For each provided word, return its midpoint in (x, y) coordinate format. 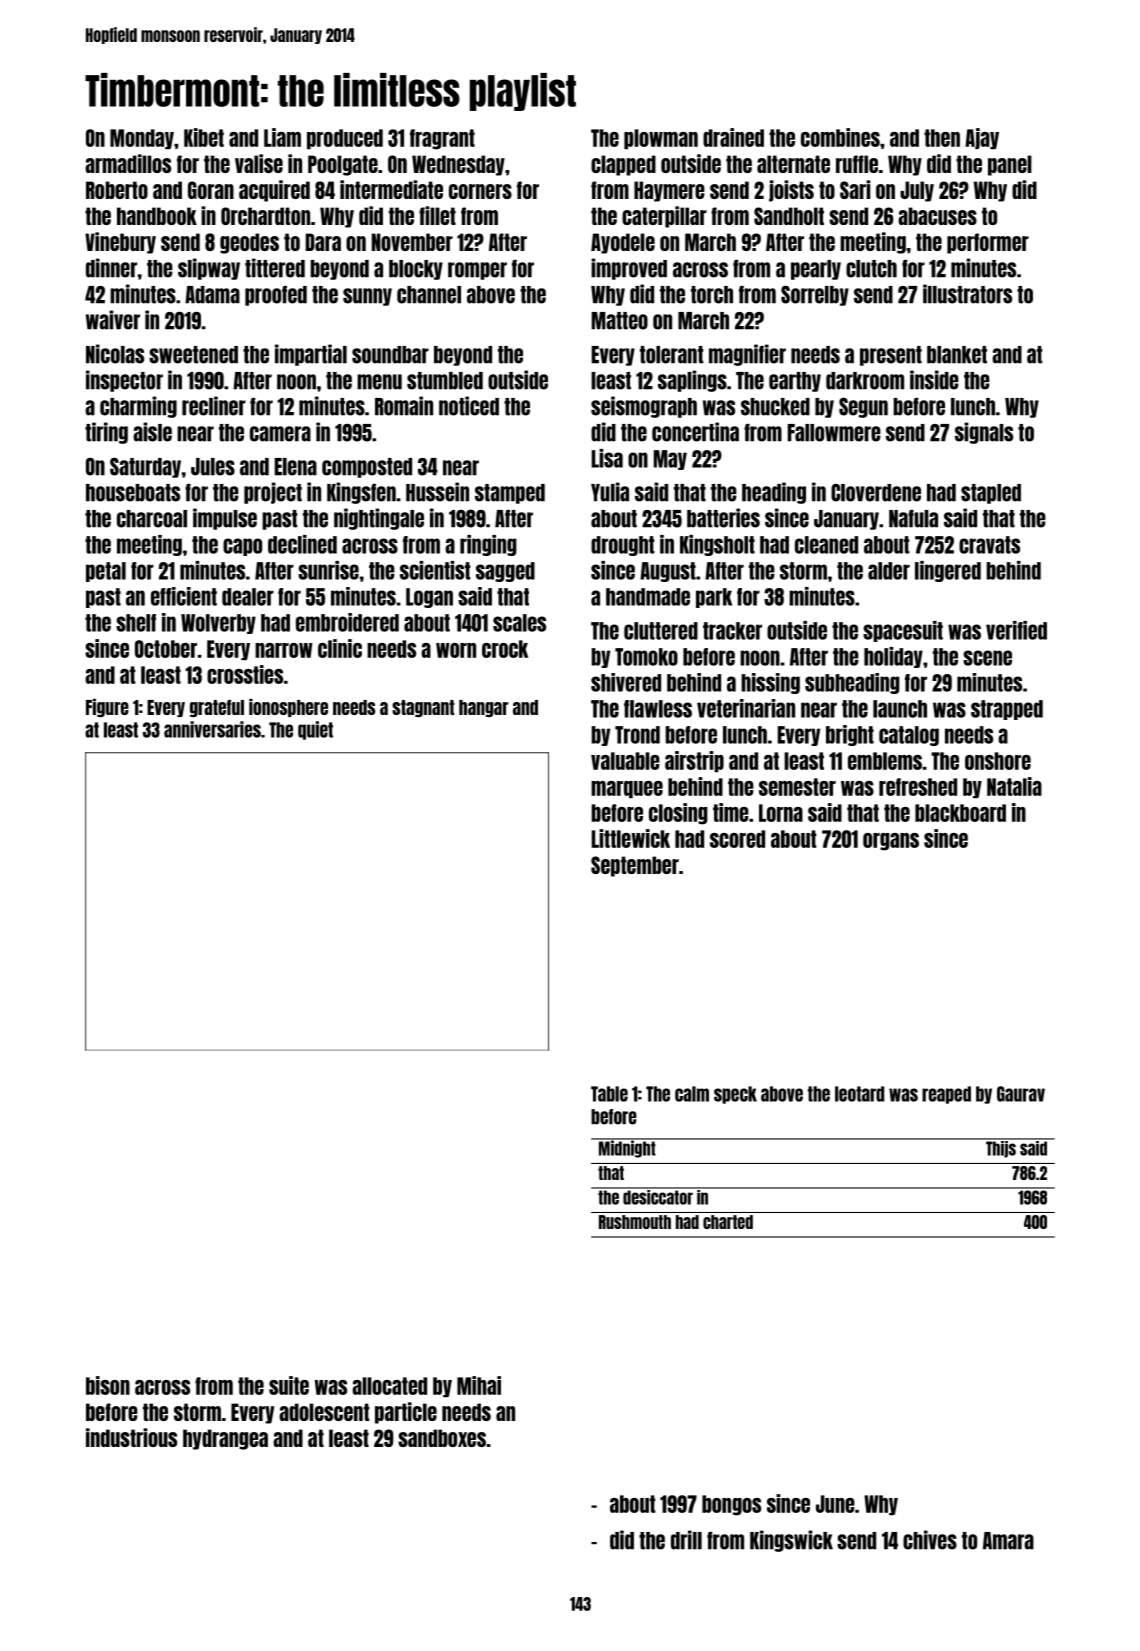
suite (289, 1385)
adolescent (324, 1412)
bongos (731, 1505)
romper (477, 271)
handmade (648, 597)
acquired (274, 191)
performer (988, 243)
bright (850, 735)
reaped (946, 1095)
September (635, 866)
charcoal (152, 519)
